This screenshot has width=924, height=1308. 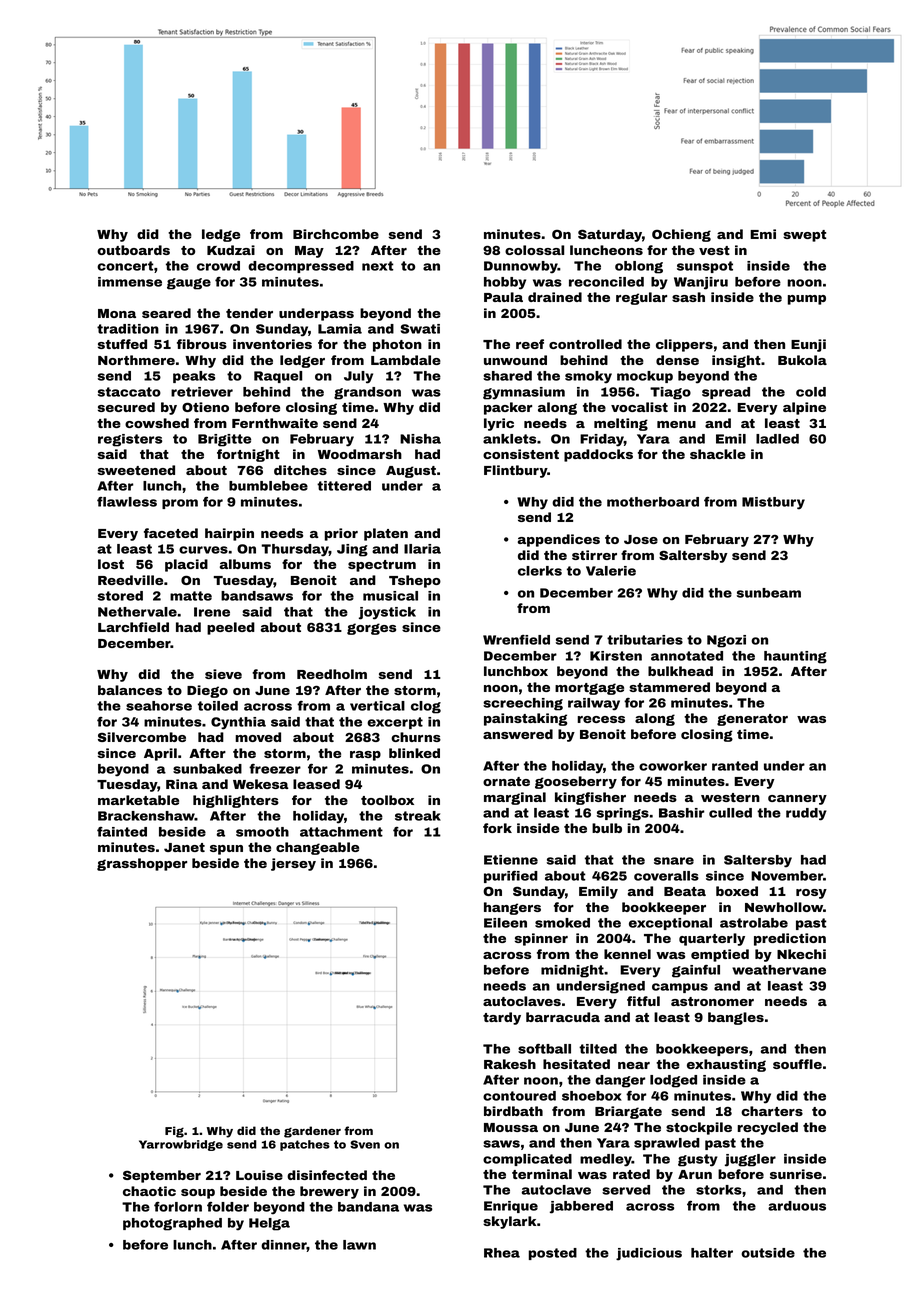 I want to click on sweetened, so click(x=136, y=470).
